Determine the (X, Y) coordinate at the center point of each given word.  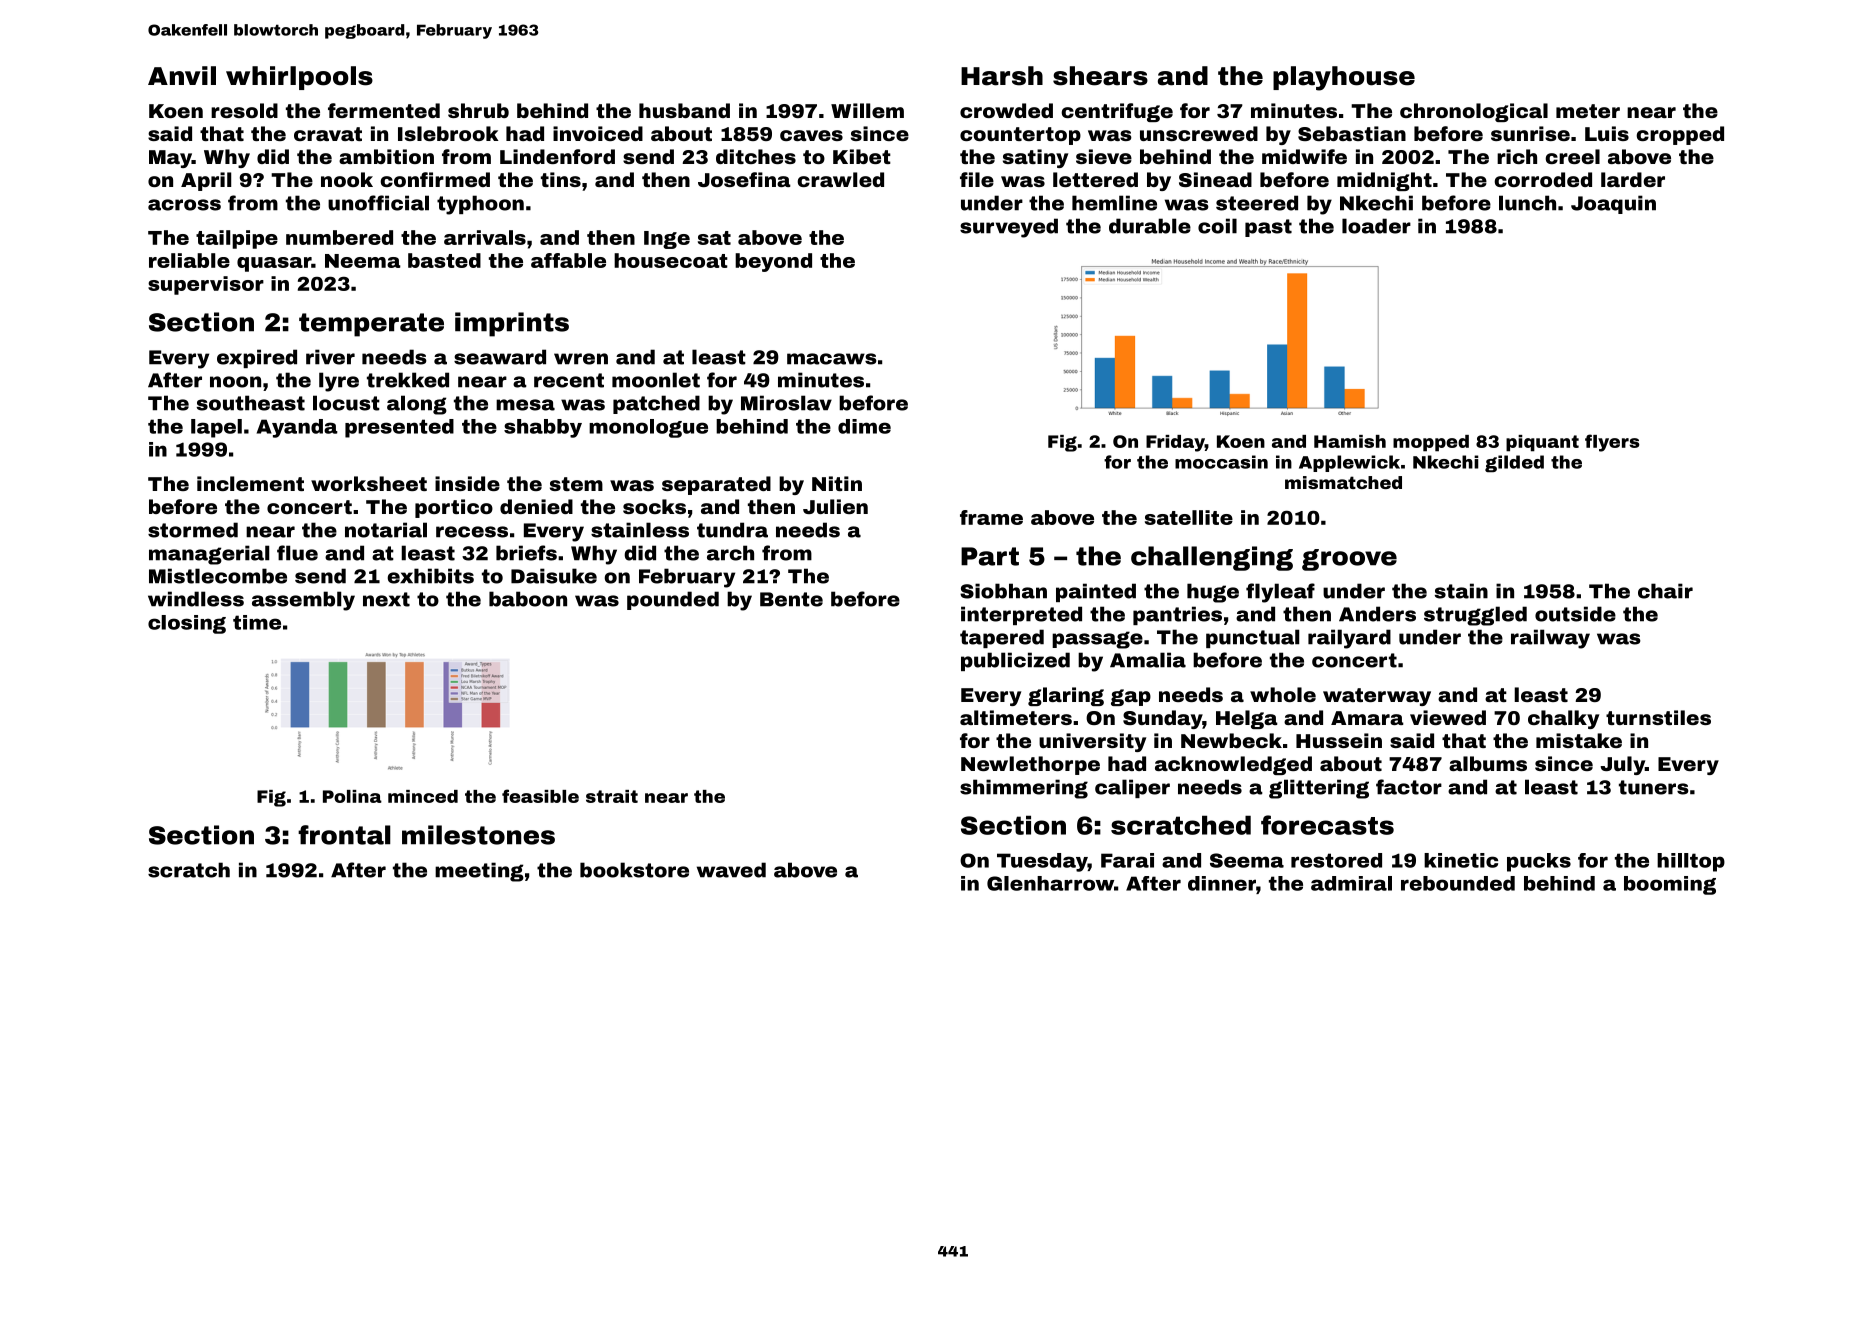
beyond (773, 262)
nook (347, 179)
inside (467, 483)
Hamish (1350, 441)
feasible (540, 796)
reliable (189, 260)
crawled (840, 179)
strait (612, 796)
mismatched (1343, 482)
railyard (1349, 639)
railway (1550, 639)
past (1268, 228)
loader (1376, 226)
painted (1096, 592)
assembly (303, 601)
